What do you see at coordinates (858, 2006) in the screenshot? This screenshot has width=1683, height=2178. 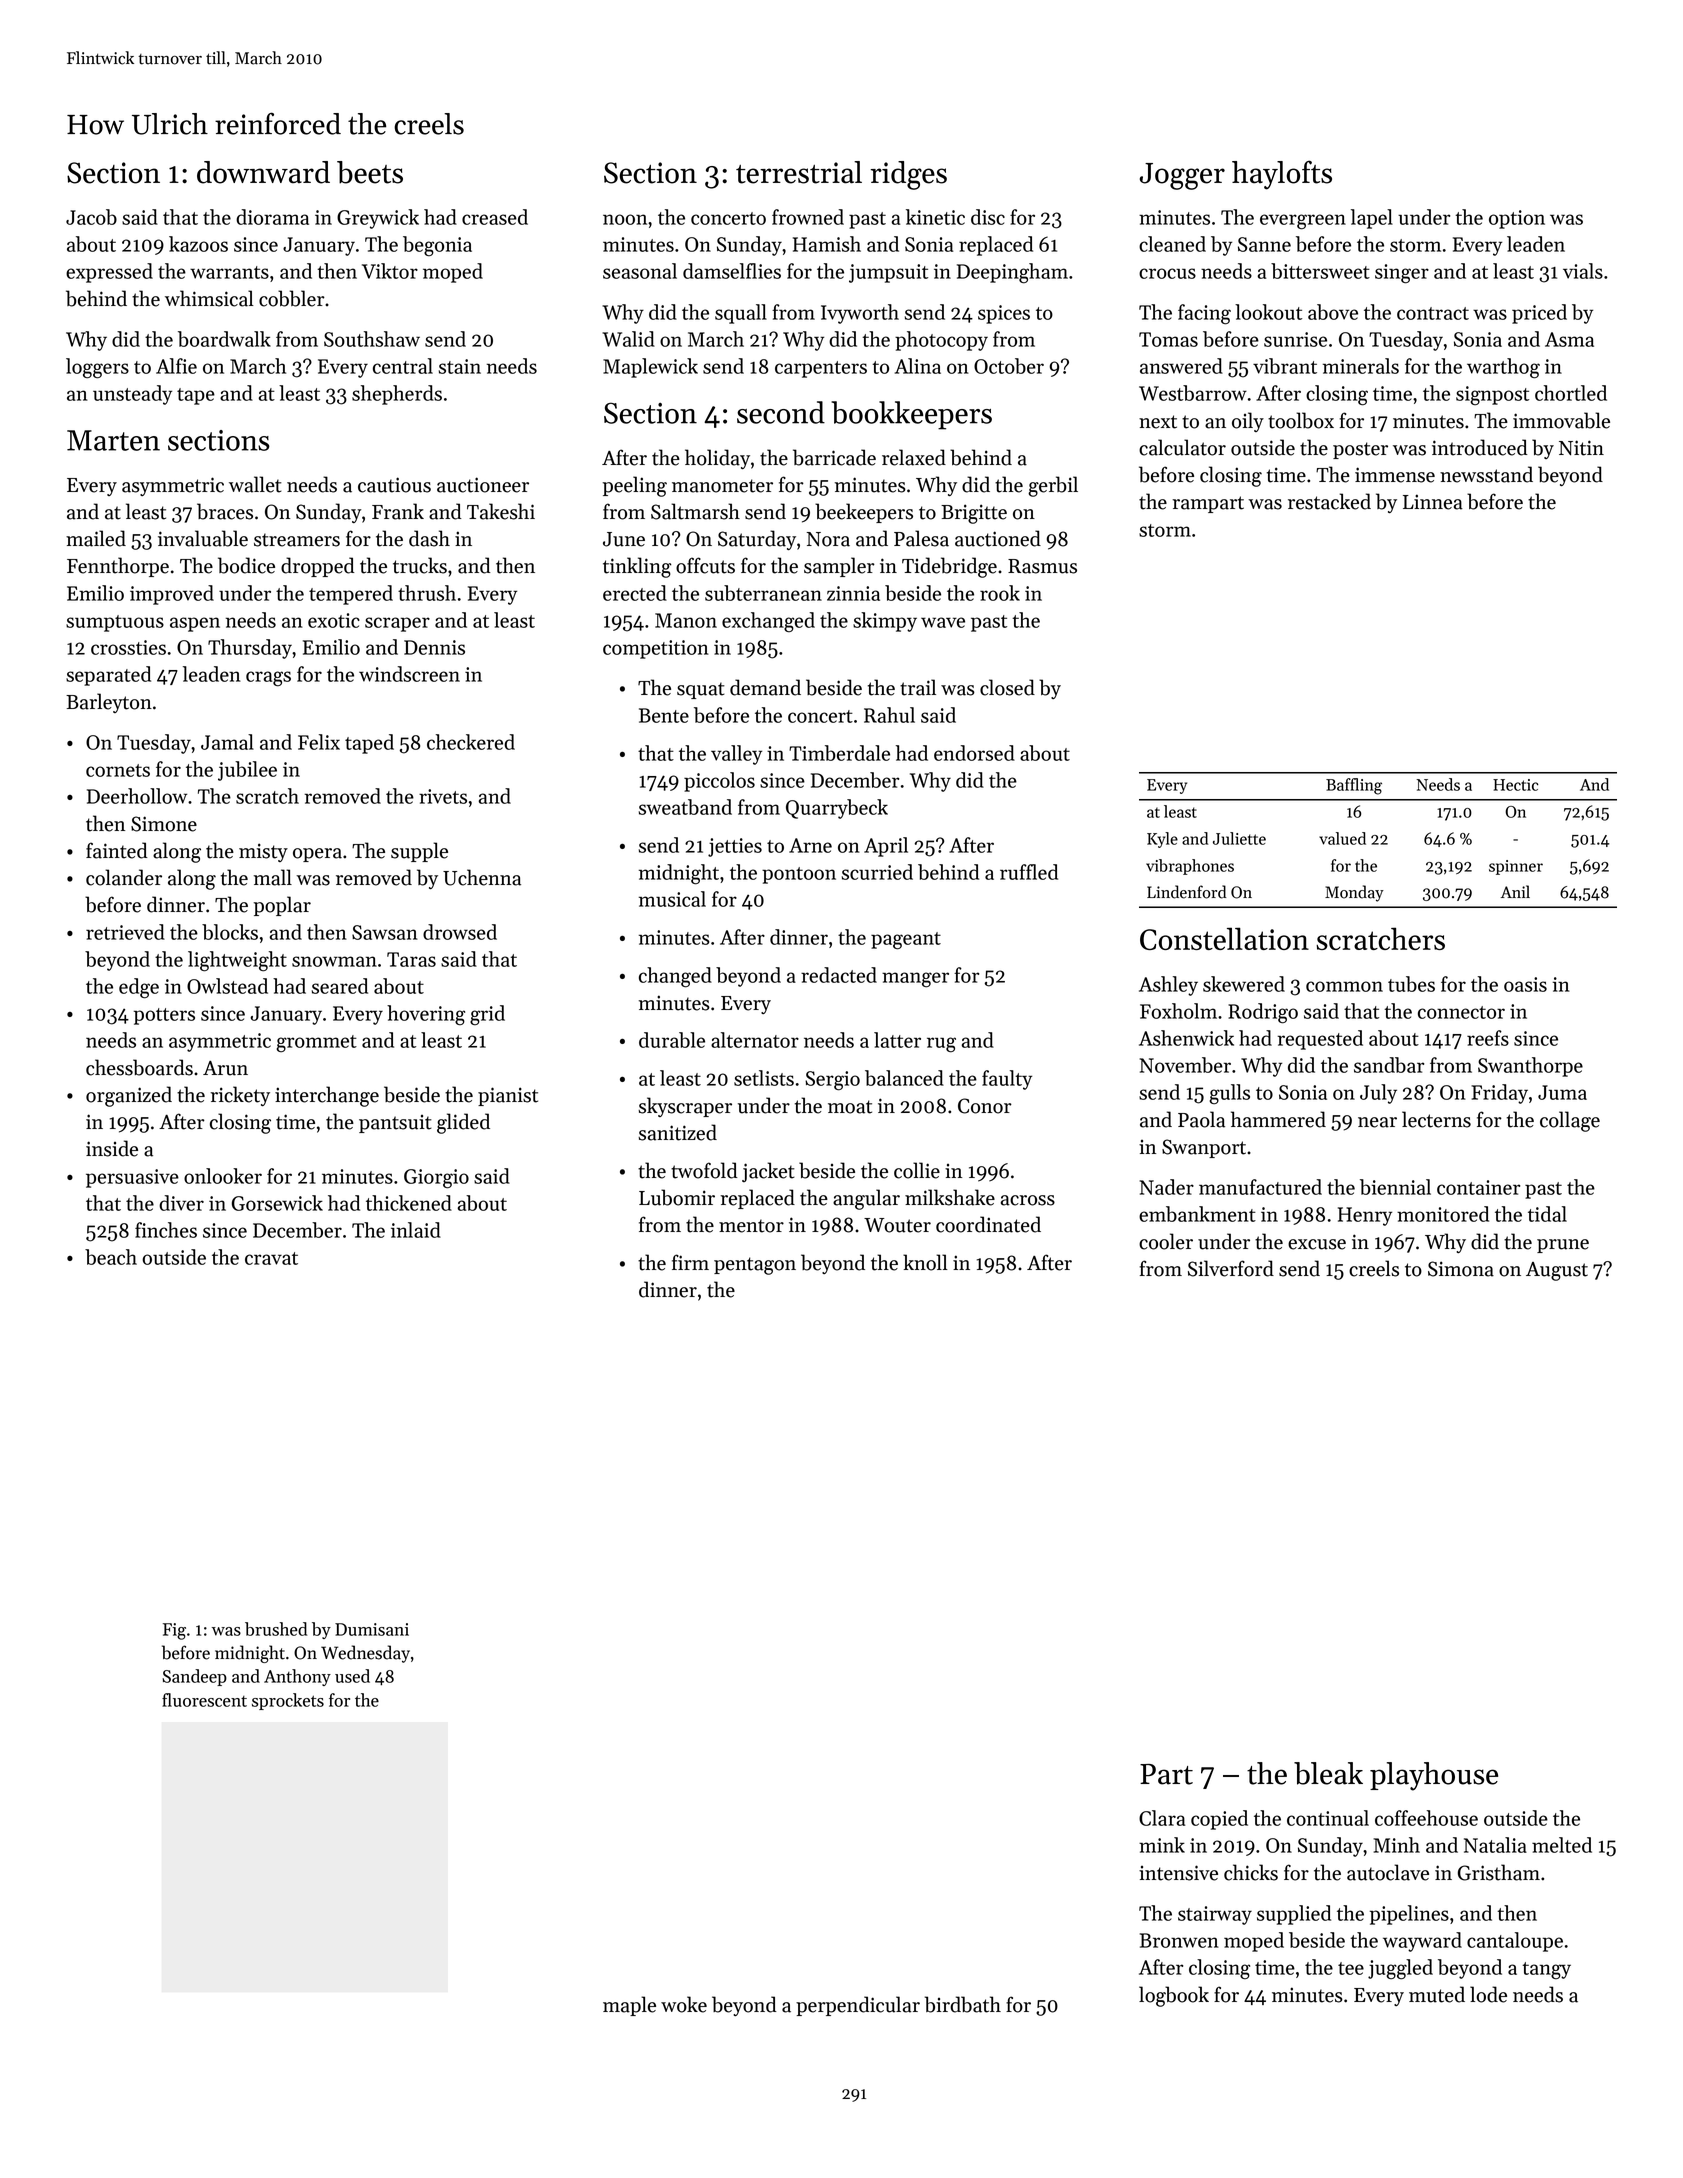 I see `perpendicular` at bounding box center [858, 2006].
